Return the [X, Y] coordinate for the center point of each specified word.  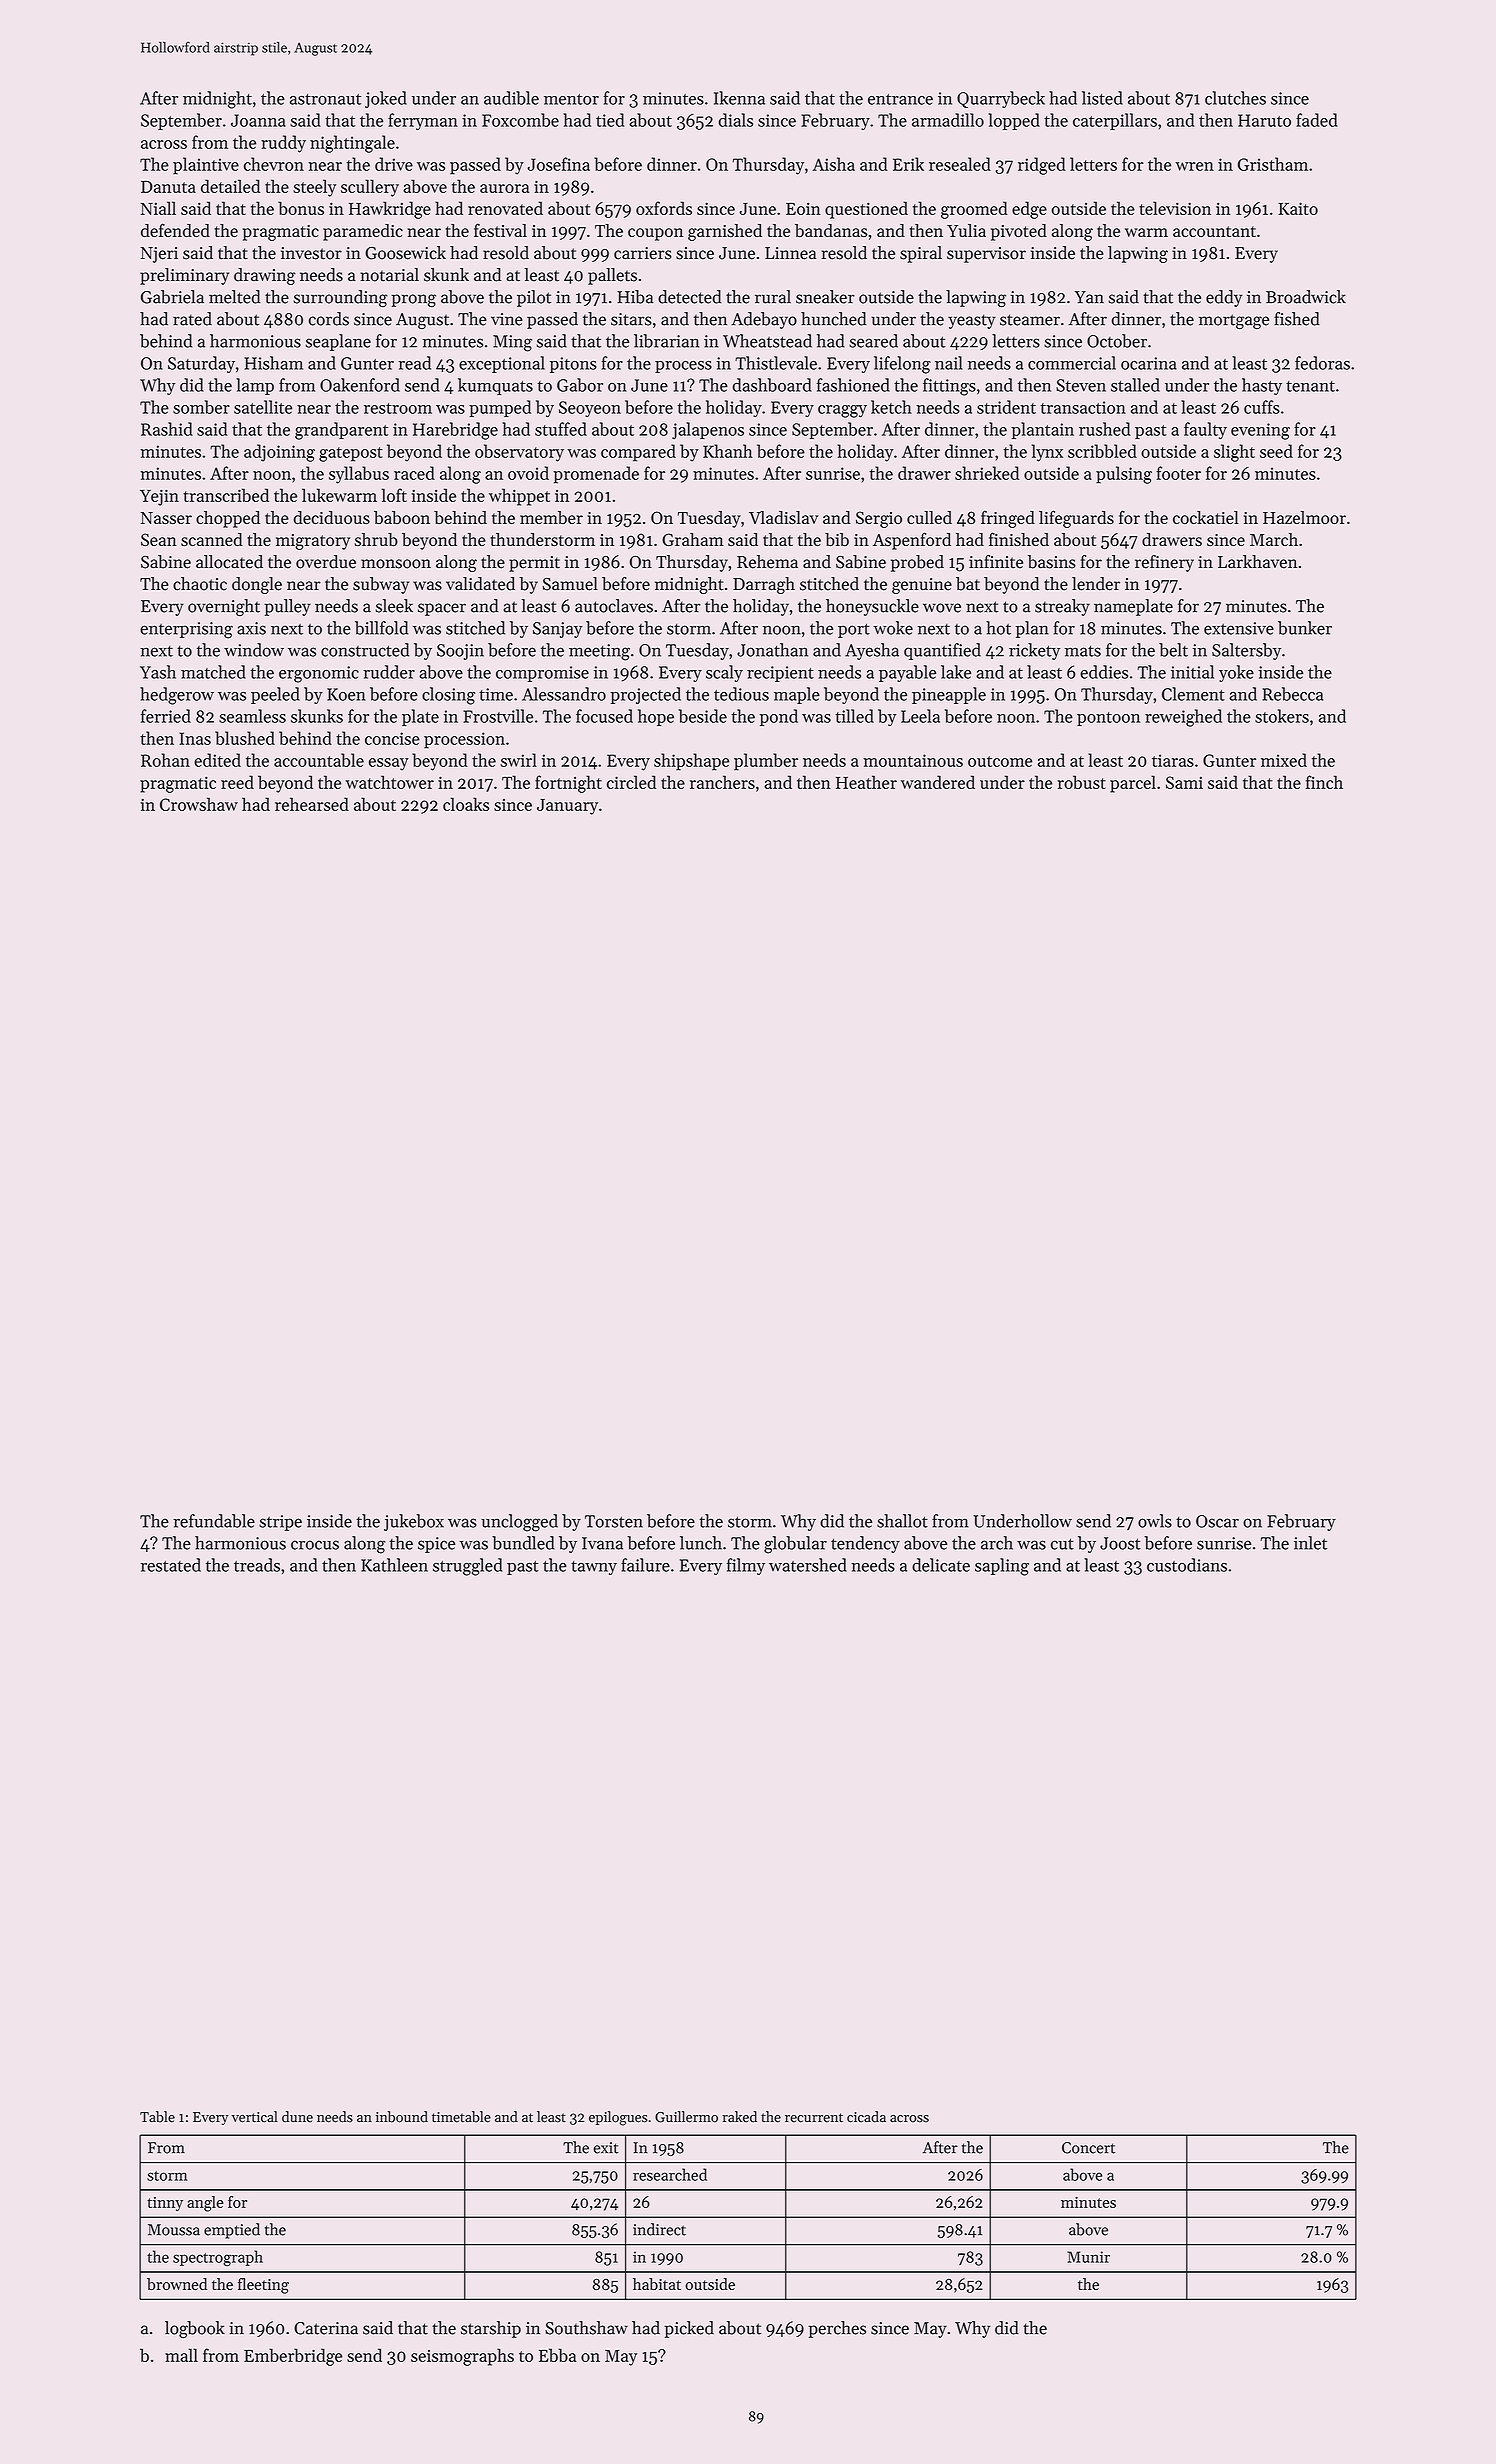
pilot [534, 298]
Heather [866, 782]
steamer [1030, 320]
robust [1082, 782]
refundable [214, 1521]
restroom [398, 408]
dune [297, 2117]
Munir [1089, 2257]
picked [689, 2329]
